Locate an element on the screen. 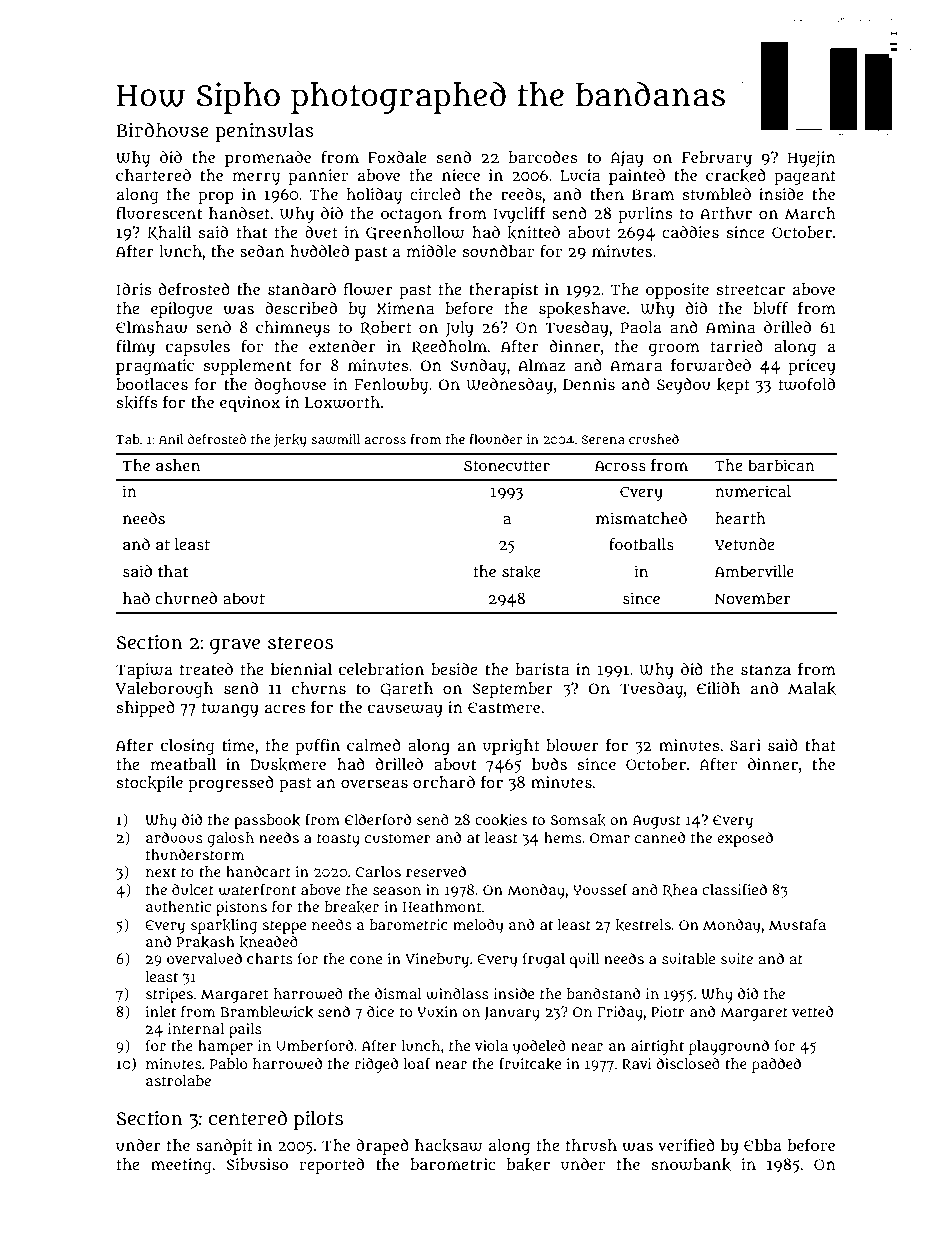  Ebba is located at coordinates (763, 1145).
